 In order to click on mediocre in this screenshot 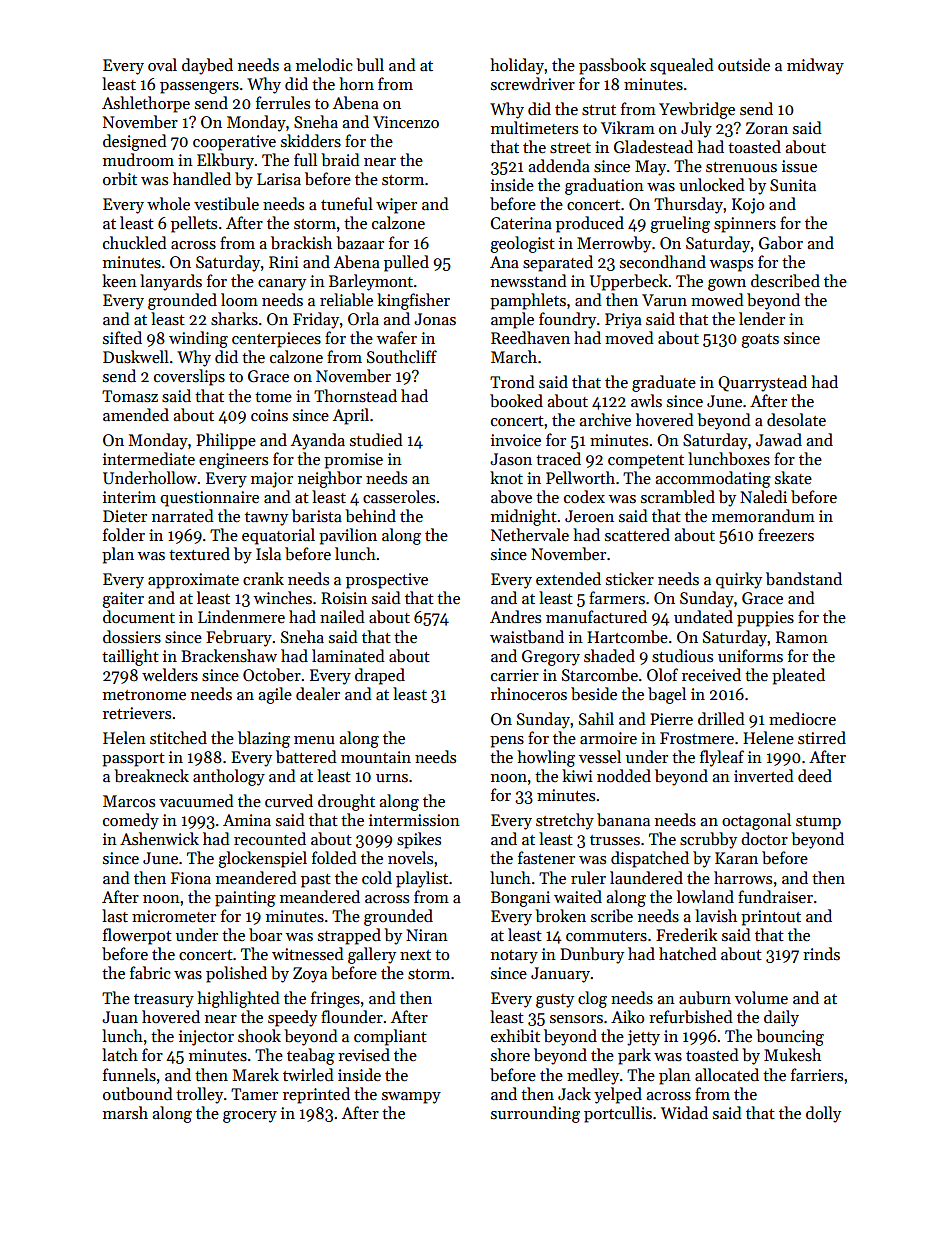, I will do `click(802, 718)`.
